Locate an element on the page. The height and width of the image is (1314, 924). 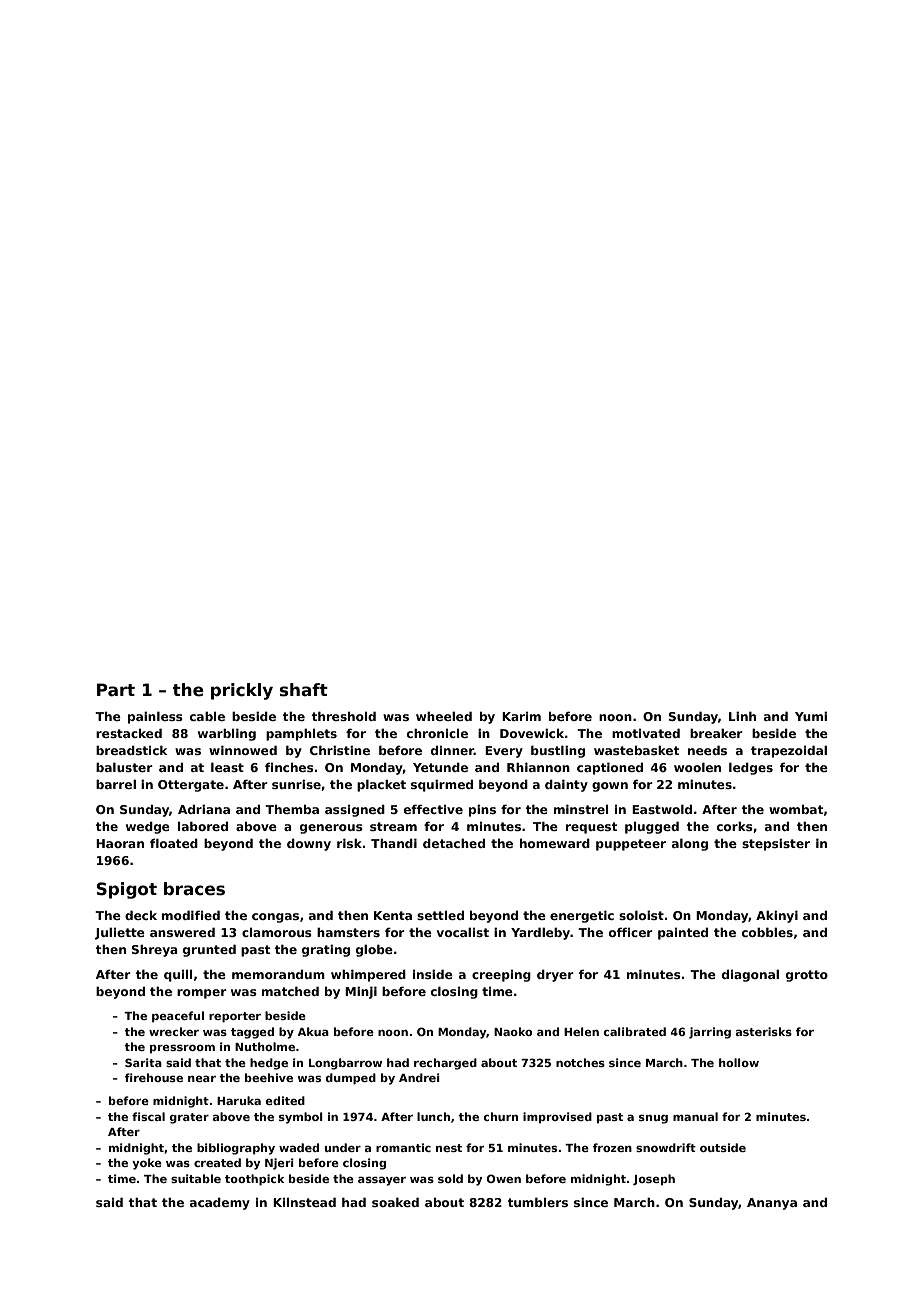
yoke is located at coordinates (147, 1164).
